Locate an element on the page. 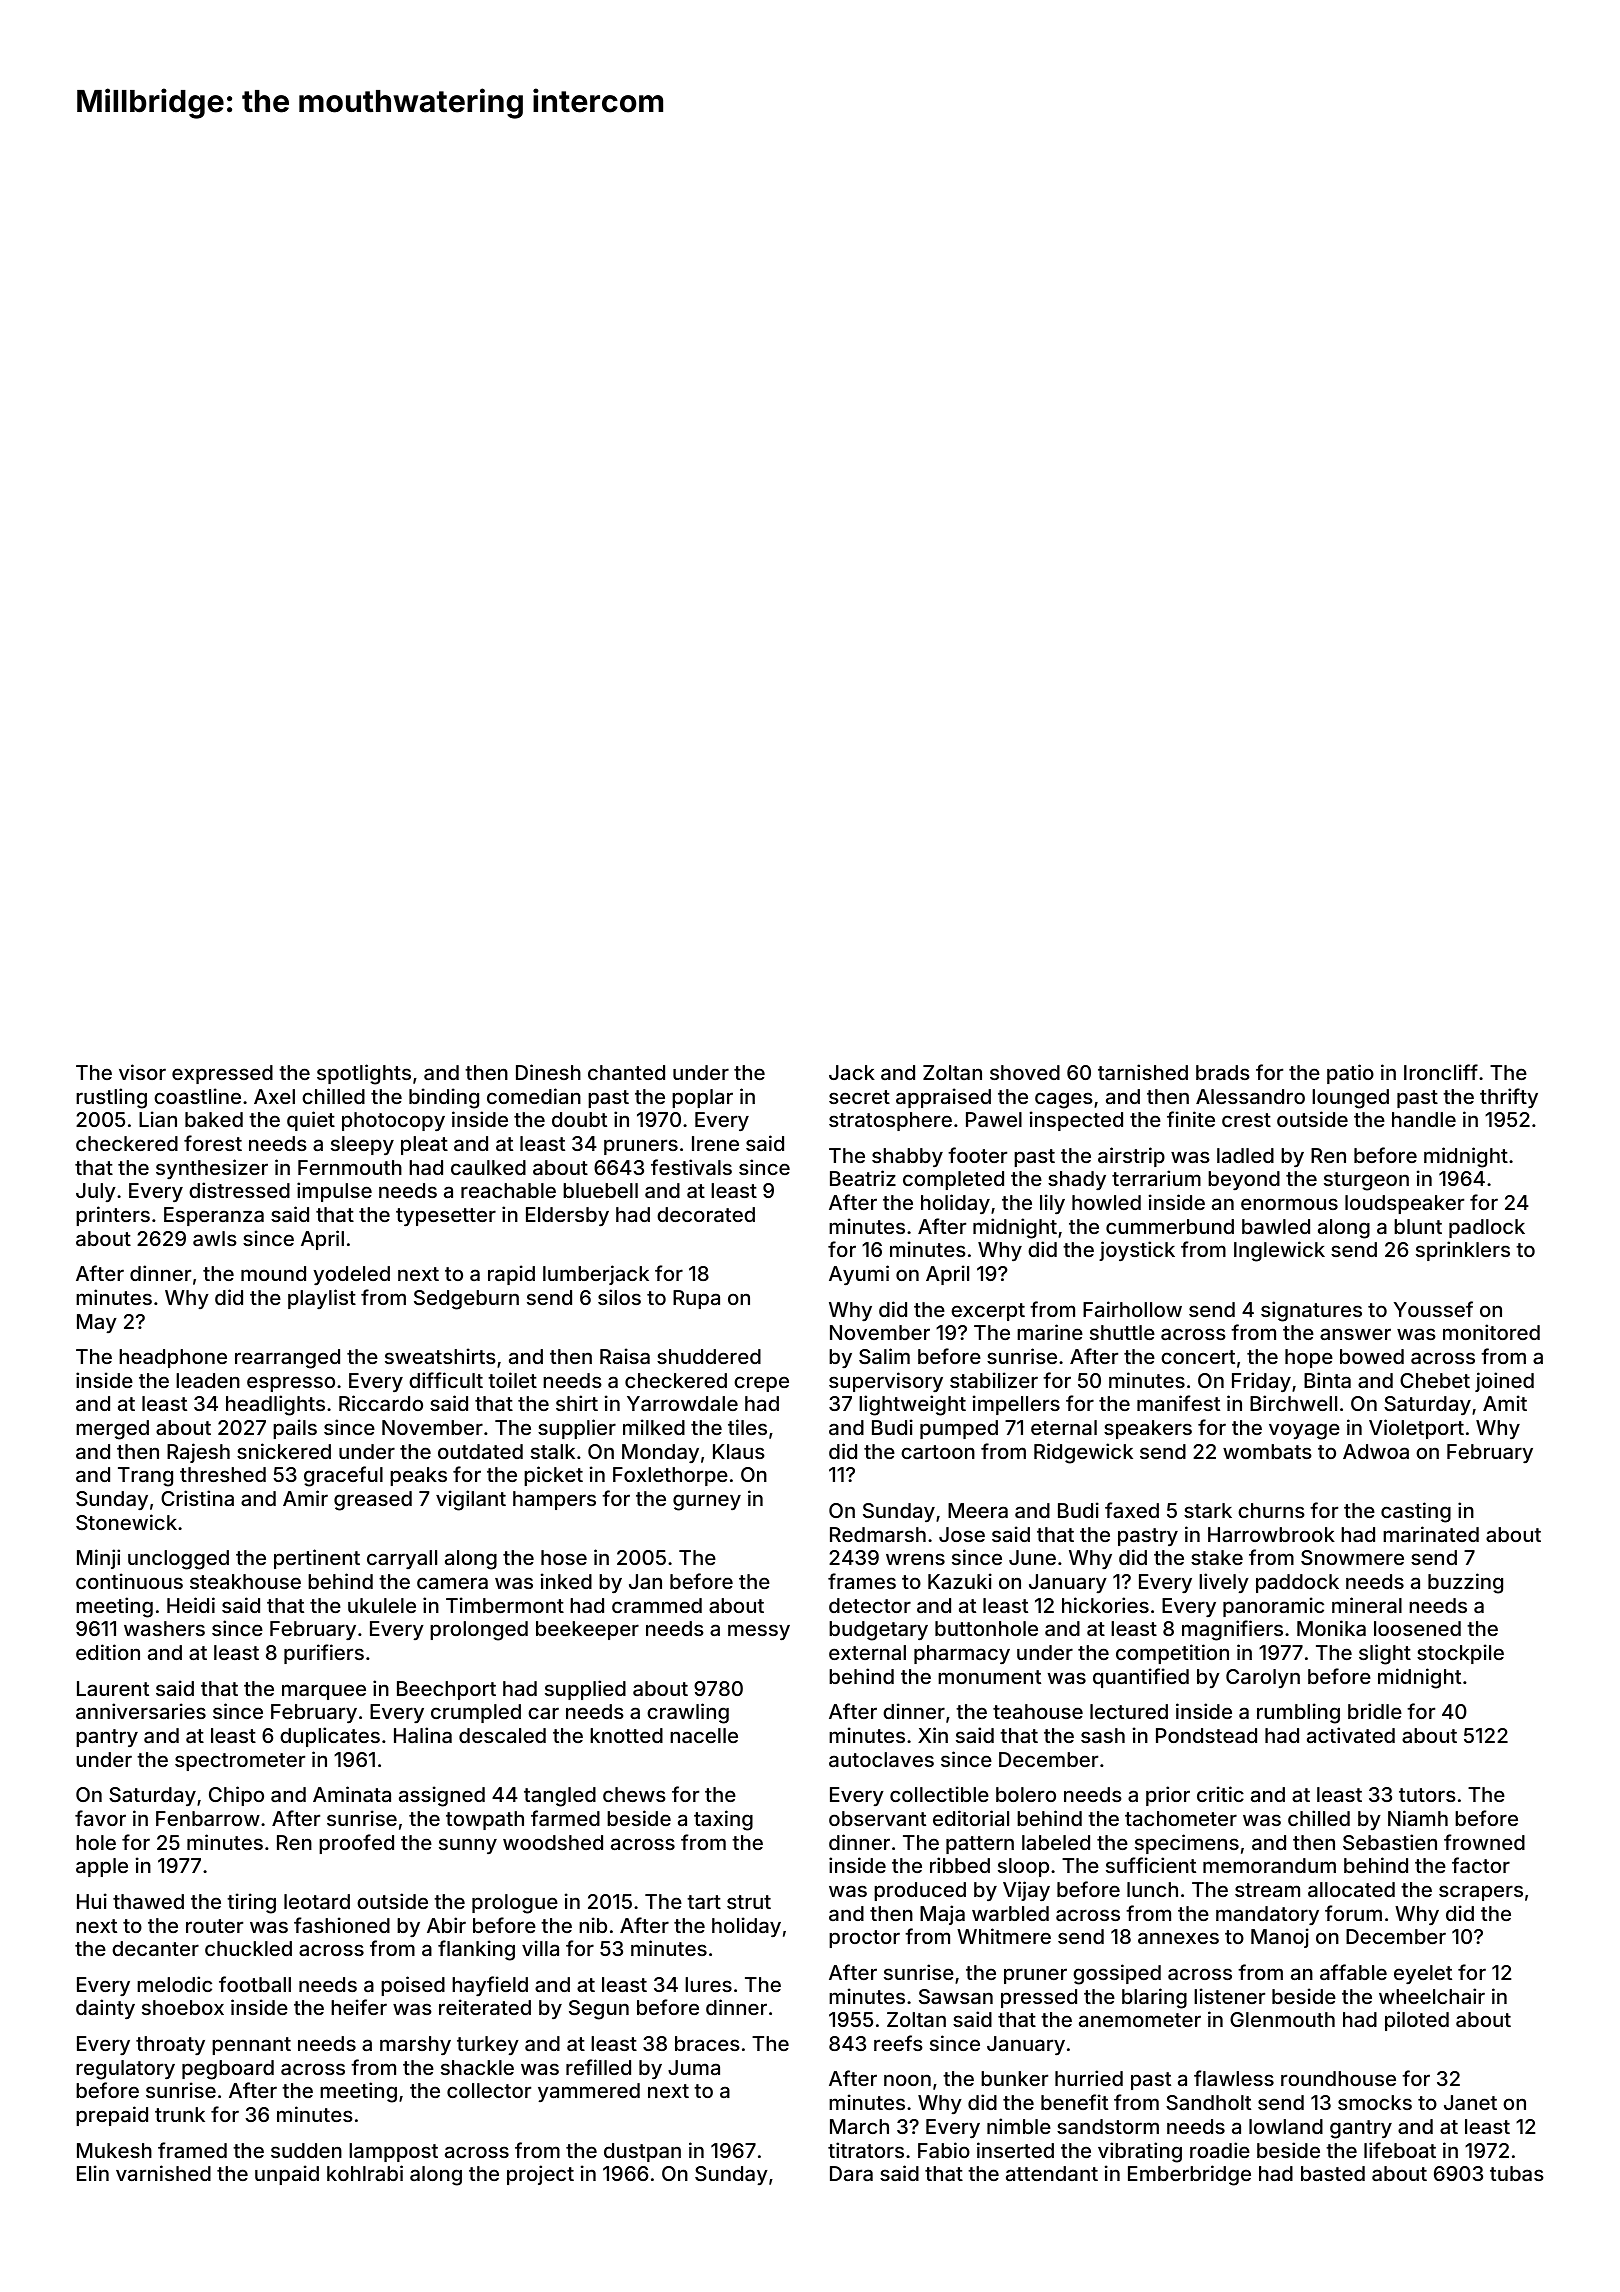 The width and height of the page is (1620, 2292). wombats is located at coordinates (1267, 1451).
